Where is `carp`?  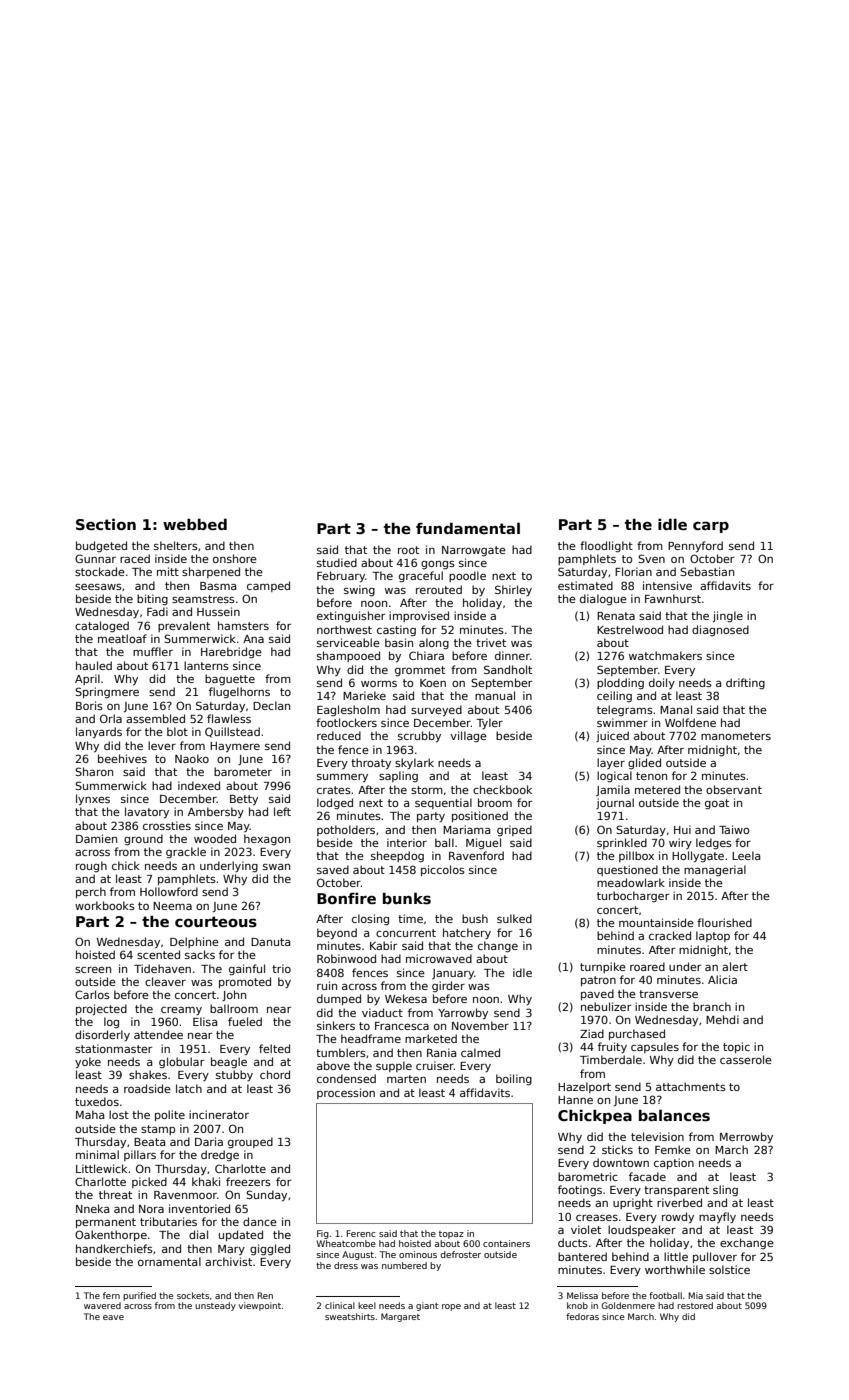
carp is located at coordinates (711, 527).
